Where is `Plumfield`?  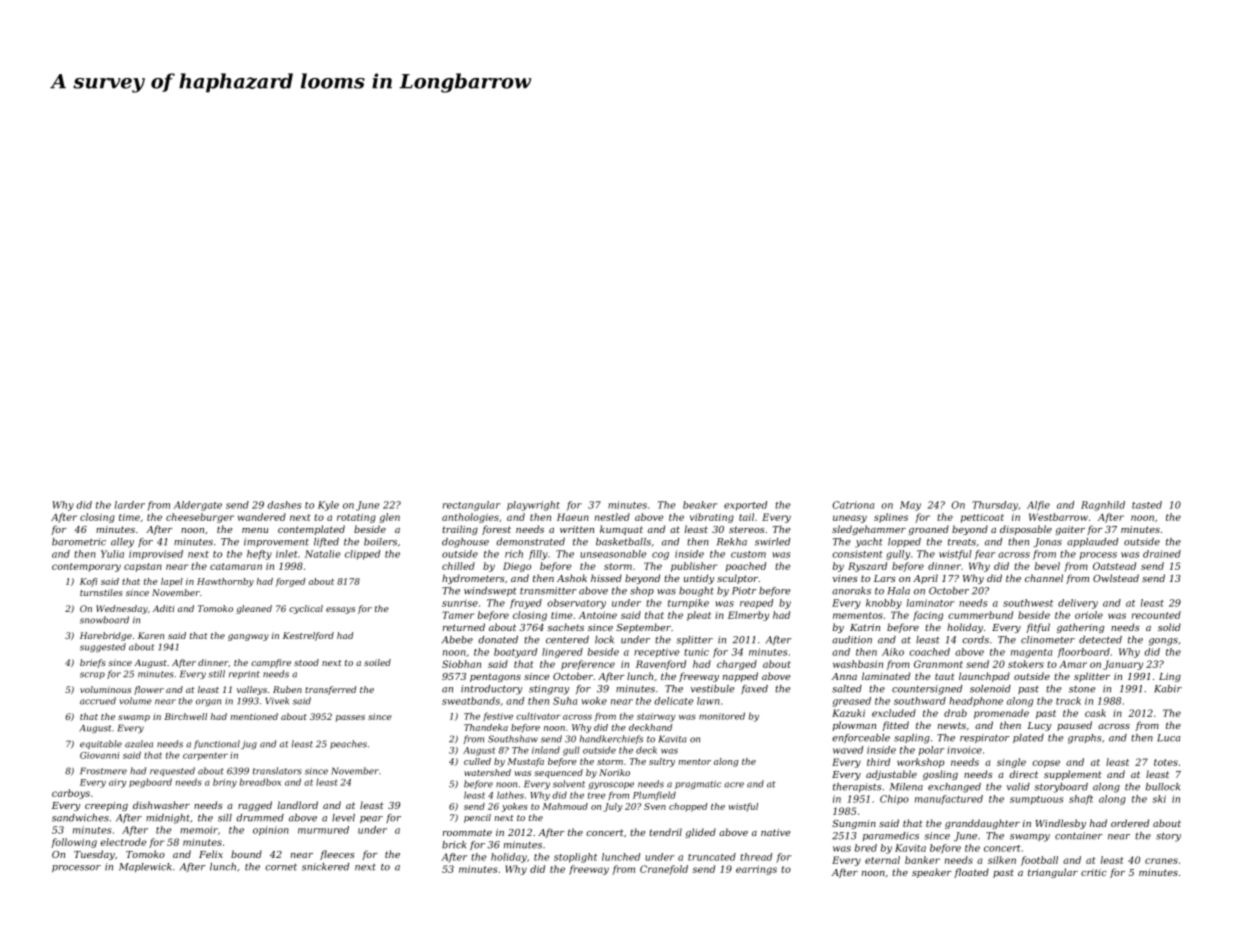
Plumfield is located at coordinates (654, 795).
